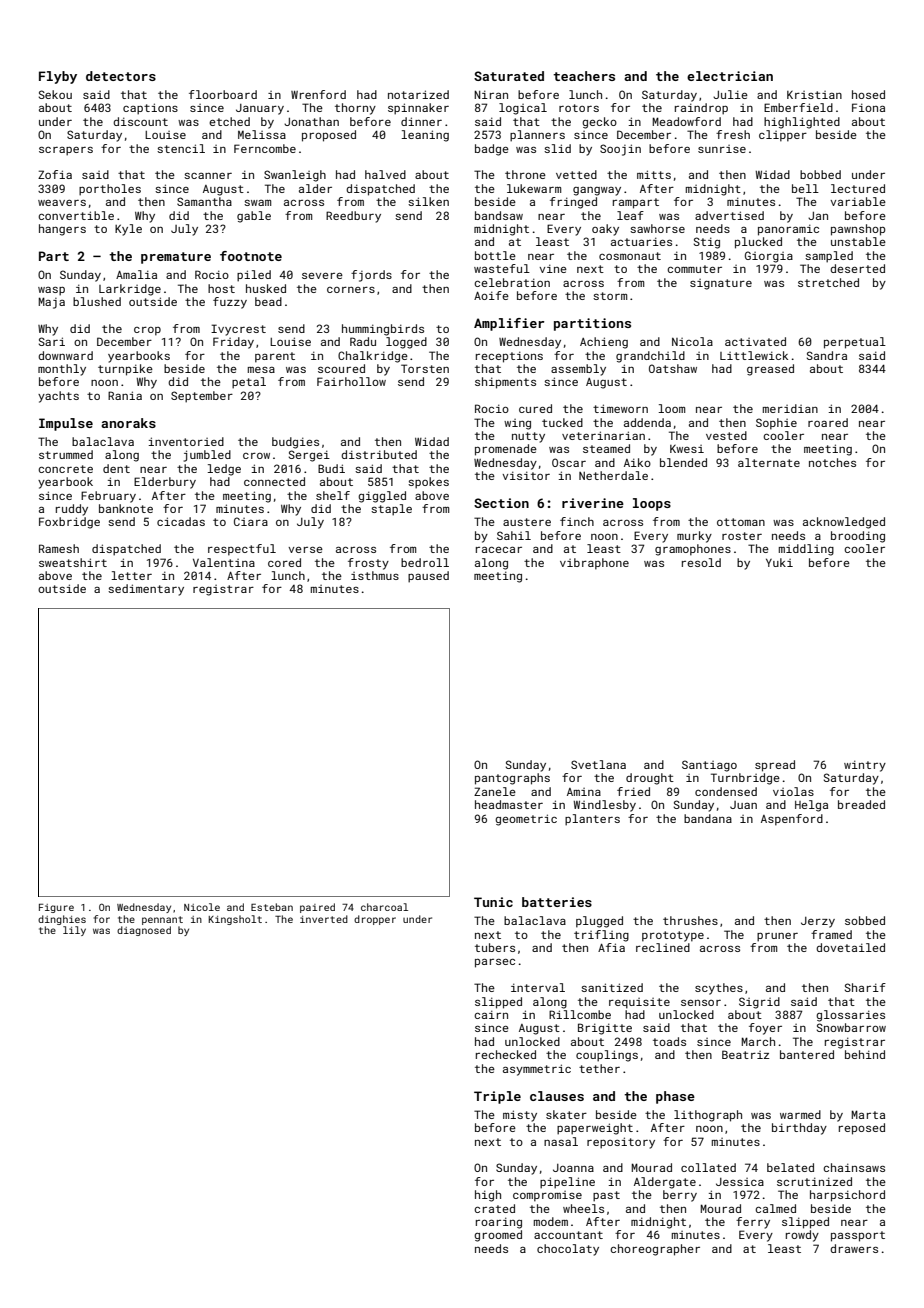  I want to click on rechecked, so click(506, 1054).
